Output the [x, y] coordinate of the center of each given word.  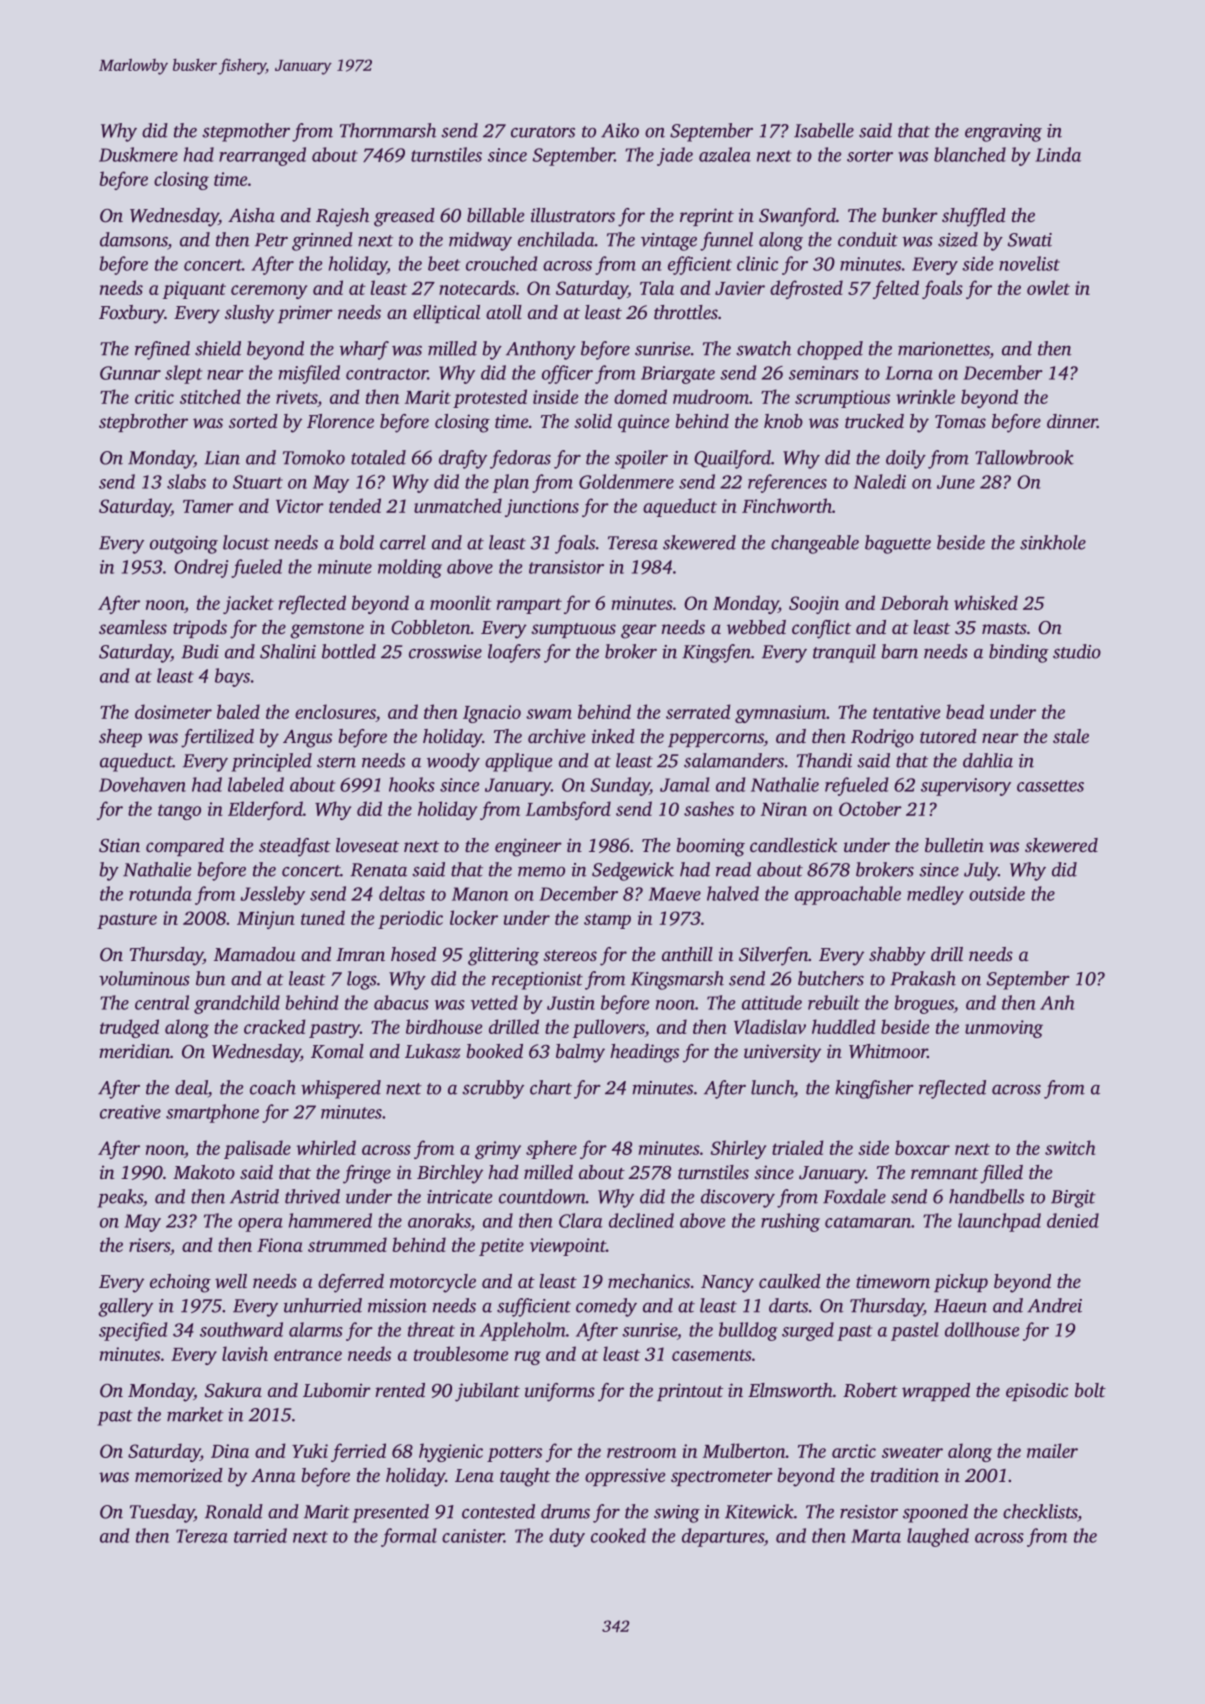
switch [1070, 1147]
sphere [551, 1149]
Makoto [204, 1172]
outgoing [184, 545]
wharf [364, 350]
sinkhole [1053, 542]
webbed [756, 627]
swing [677, 1514]
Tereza [202, 1536]
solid [593, 421]
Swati [1030, 240]
